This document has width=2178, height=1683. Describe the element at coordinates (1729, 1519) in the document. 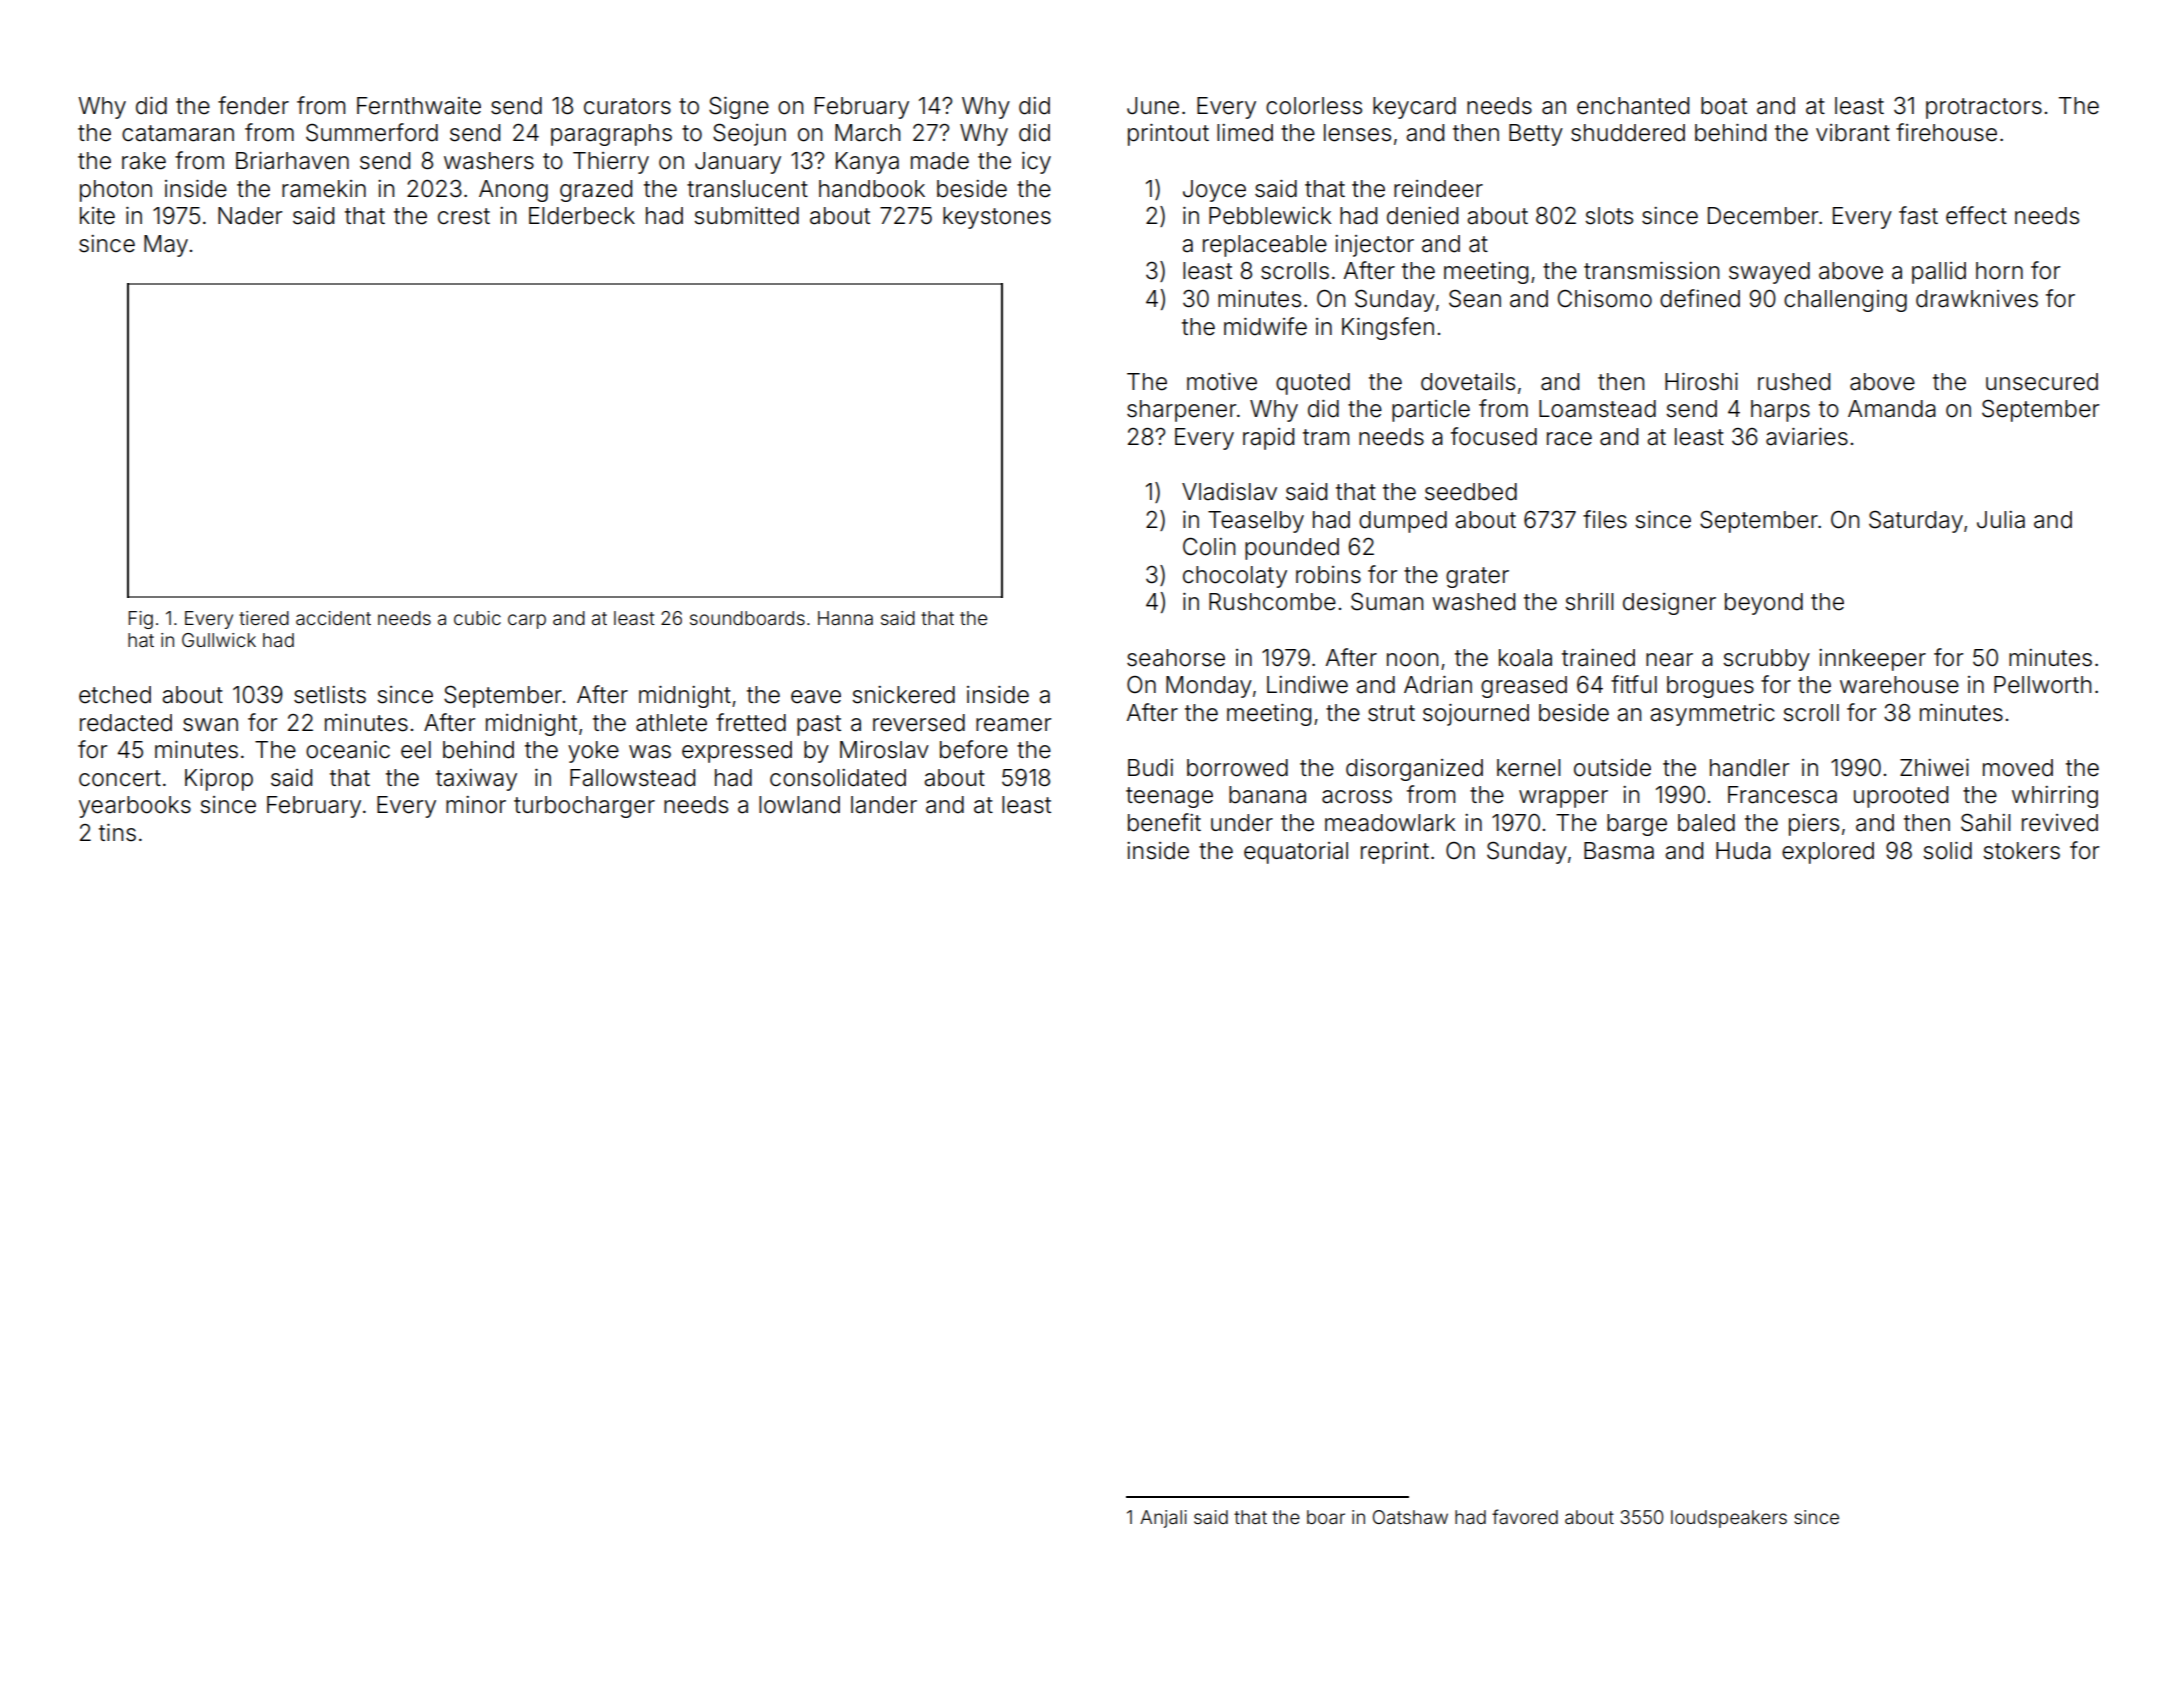

I see `loudspeakers` at that location.
